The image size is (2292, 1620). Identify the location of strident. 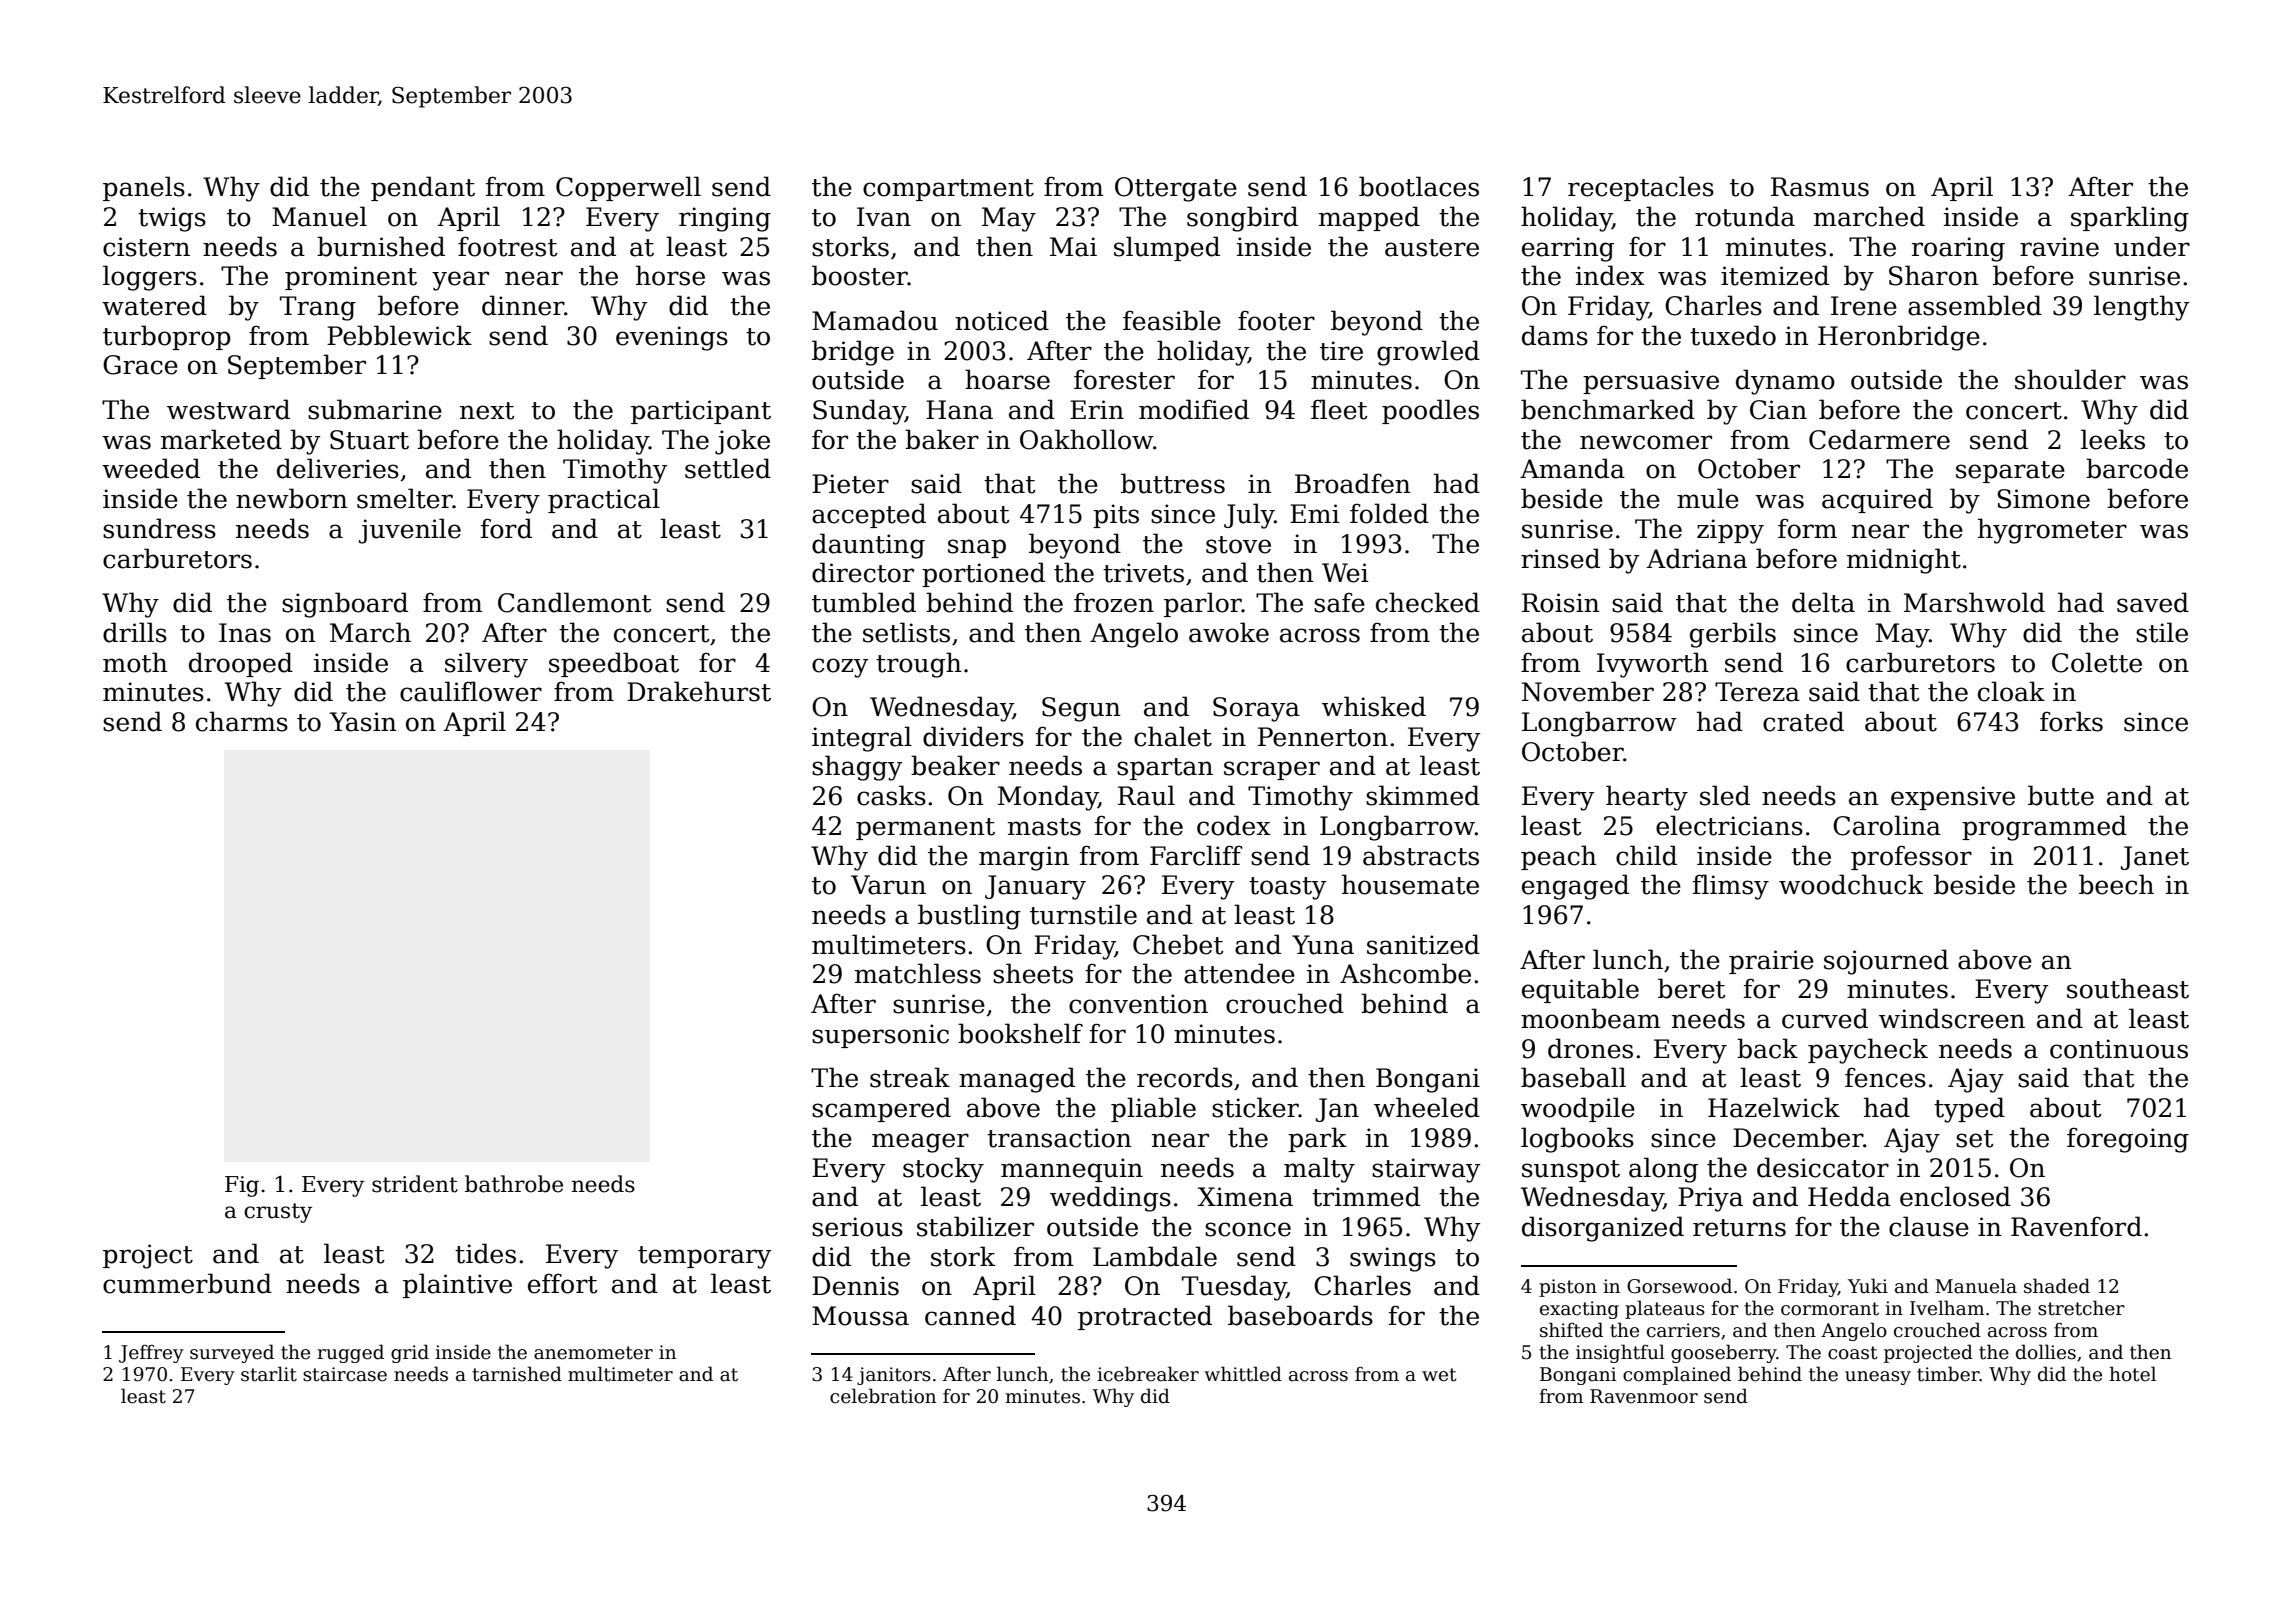
(415, 1184).
